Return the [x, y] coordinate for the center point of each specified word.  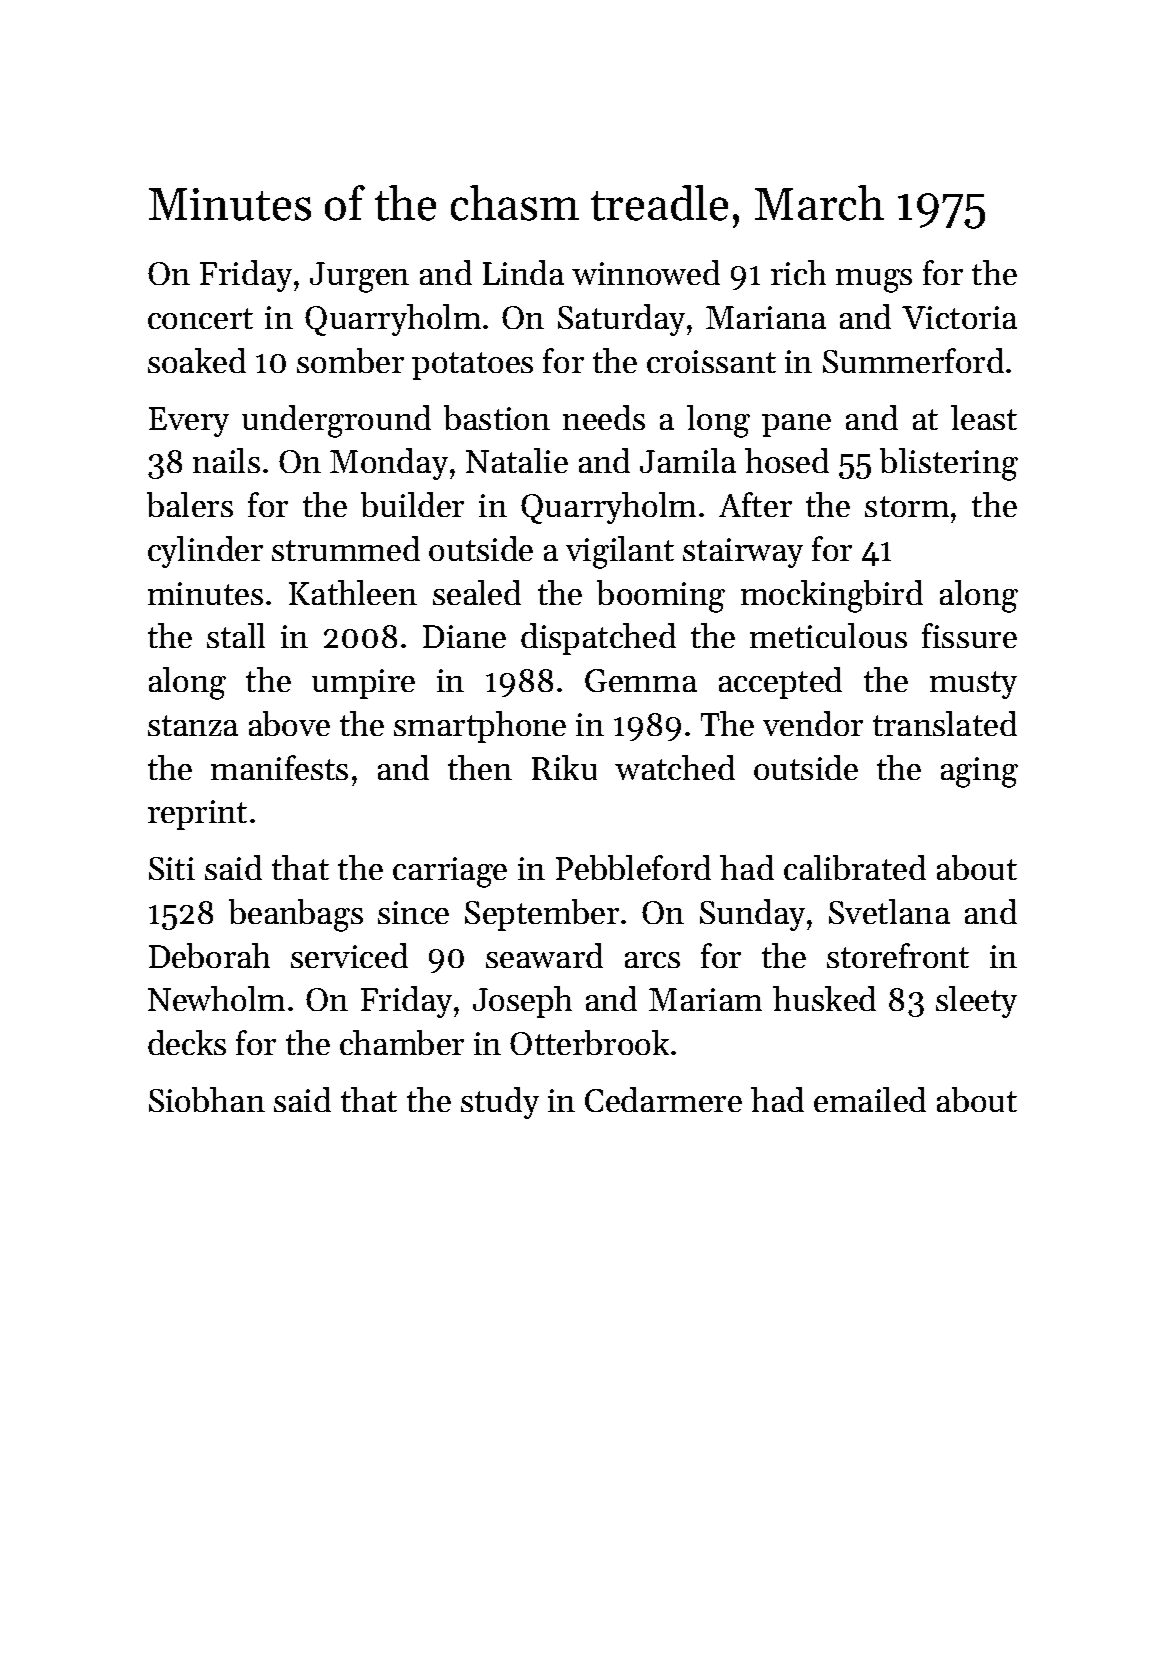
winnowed [646, 272]
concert [200, 318]
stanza [193, 725]
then [480, 767]
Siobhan [207, 1099]
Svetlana [889, 911]
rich [798, 272]
